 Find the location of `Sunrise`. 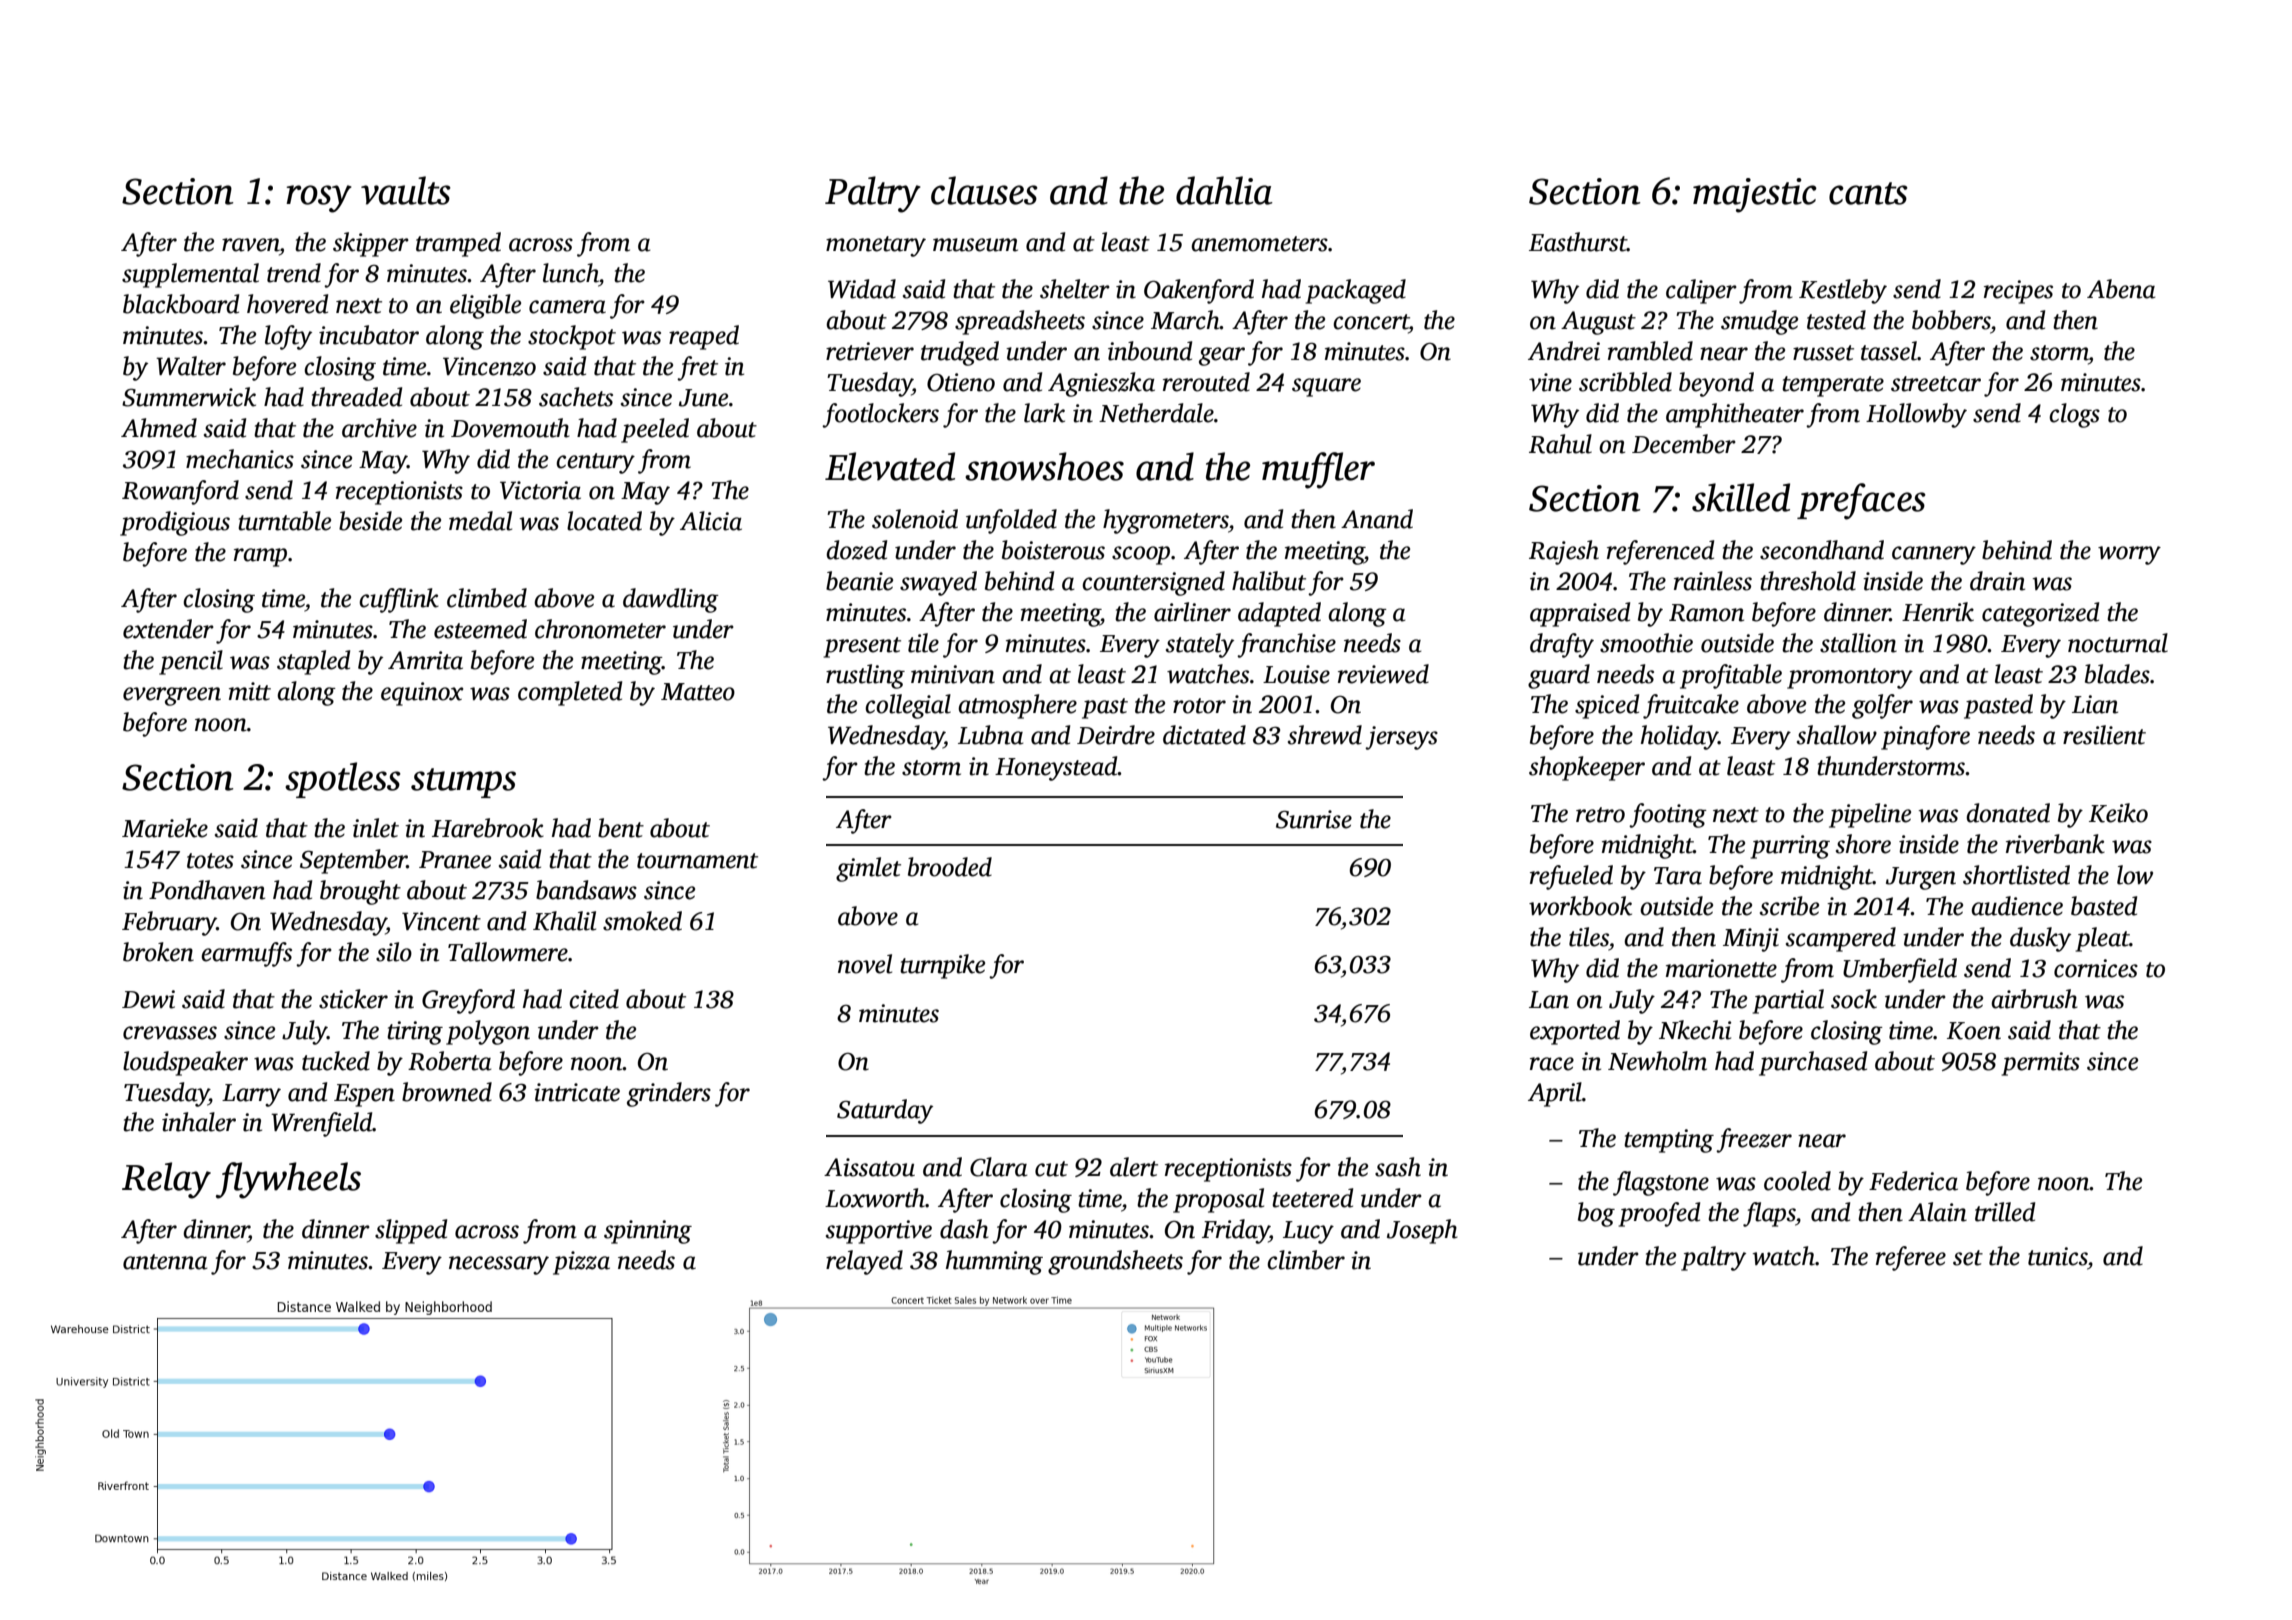

Sunrise is located at coordinates (1314, 819).
